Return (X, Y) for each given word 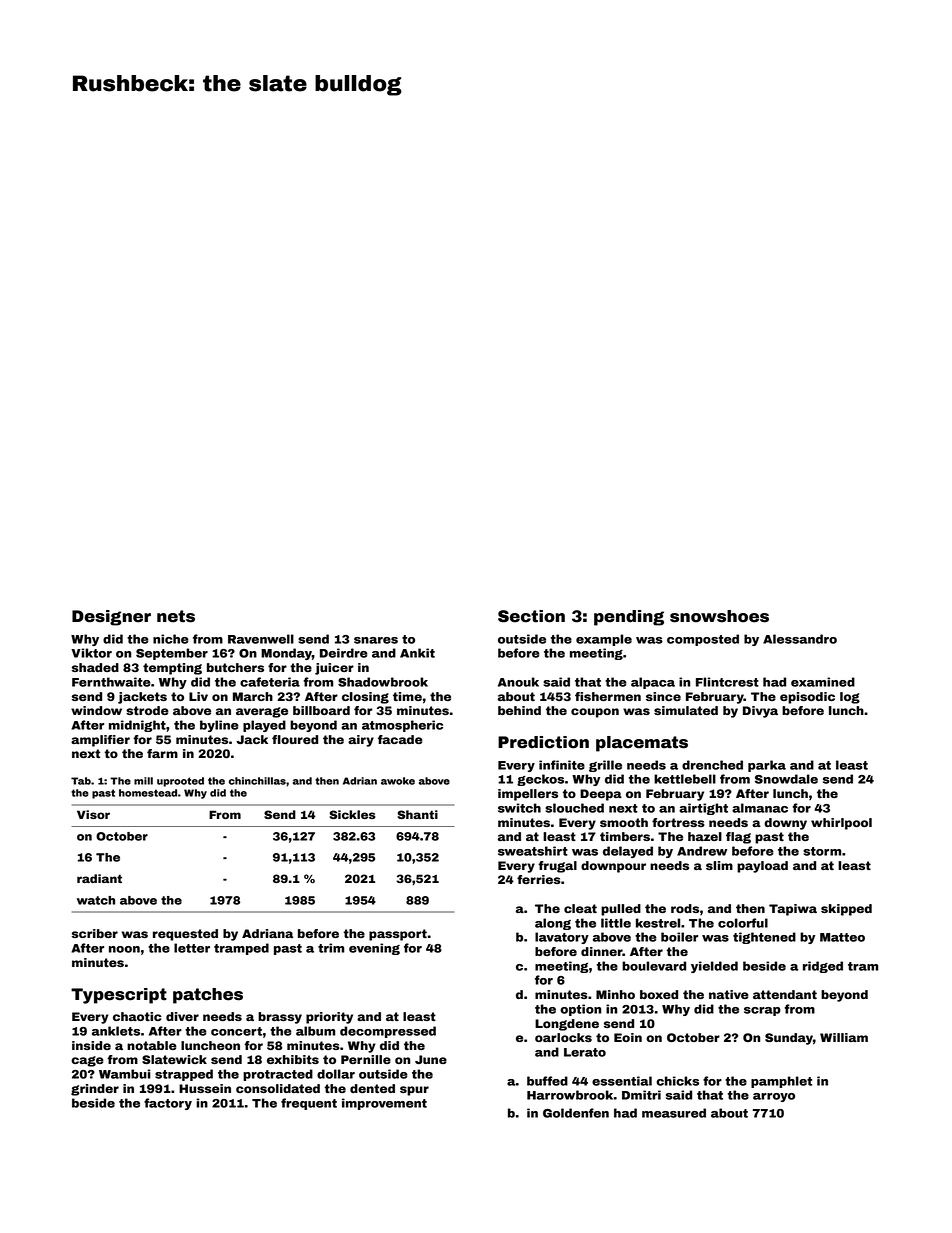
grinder (95, 1090)
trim (331, 948)
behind (519, 710)
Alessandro (800, 639)
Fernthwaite (111, 682)
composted (703, 640)
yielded (714, 967)
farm (162, 753)
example (604, 640)
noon (124, 949)
